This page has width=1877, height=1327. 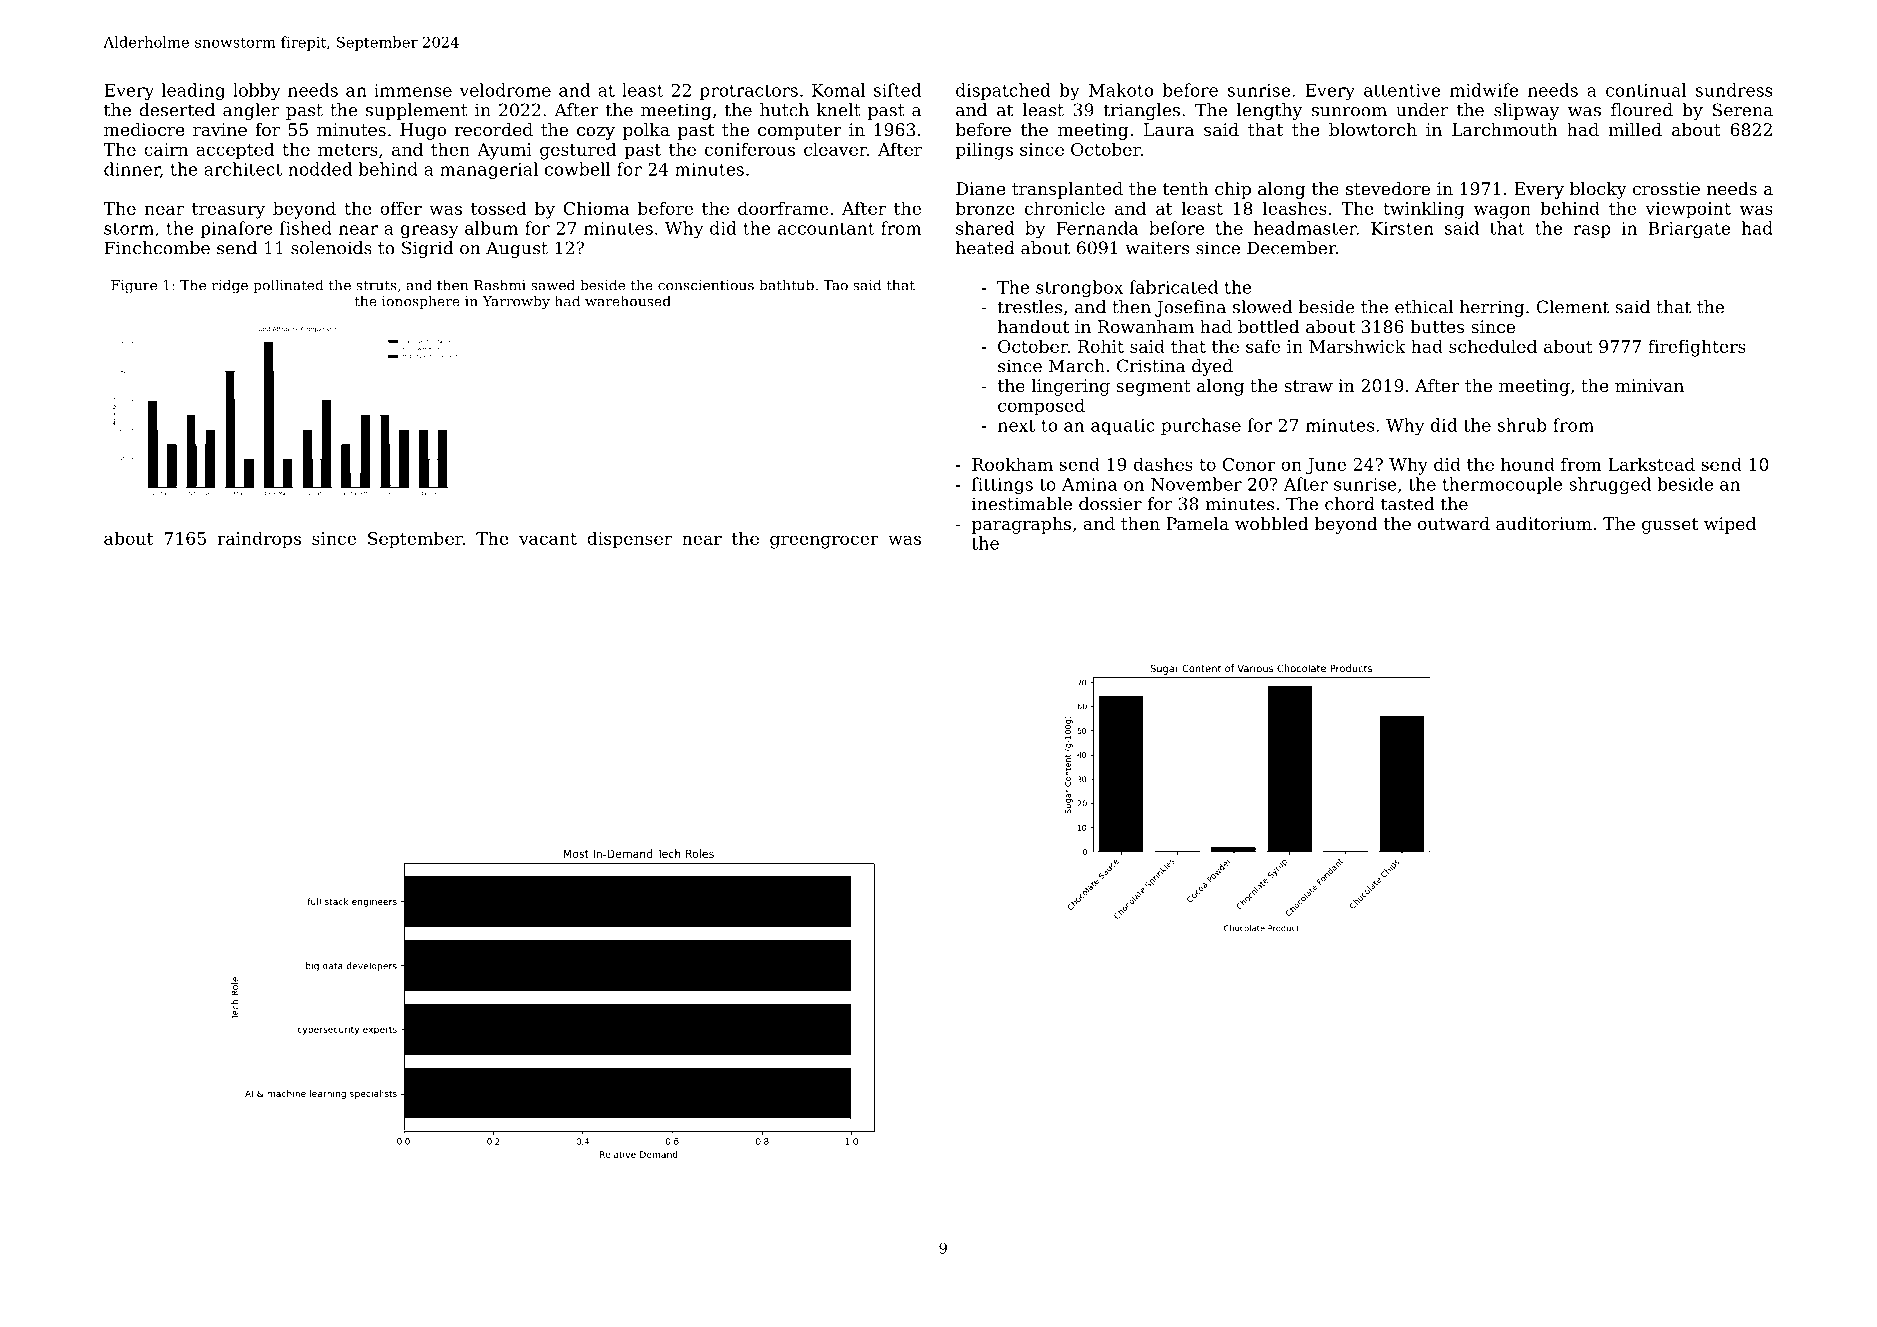 What do you see at coordinates (1012, 464) in the page?
I see `Rookham` at bounding box center [1012, 464].
